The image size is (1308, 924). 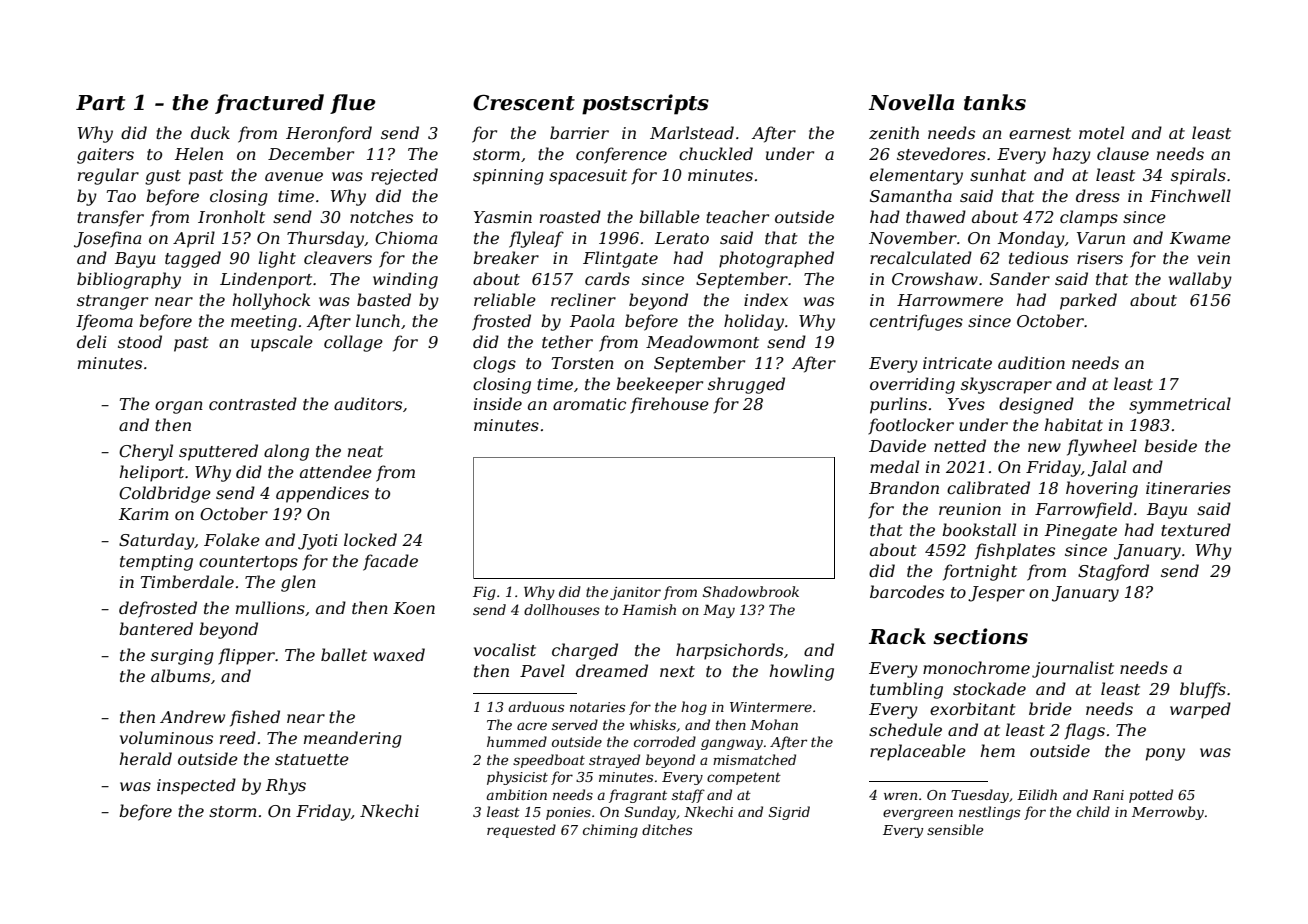 What do you see at coordinates (1020, 278) in the screenshot?
I see `Sander` at bounding box center [1020, 278].
